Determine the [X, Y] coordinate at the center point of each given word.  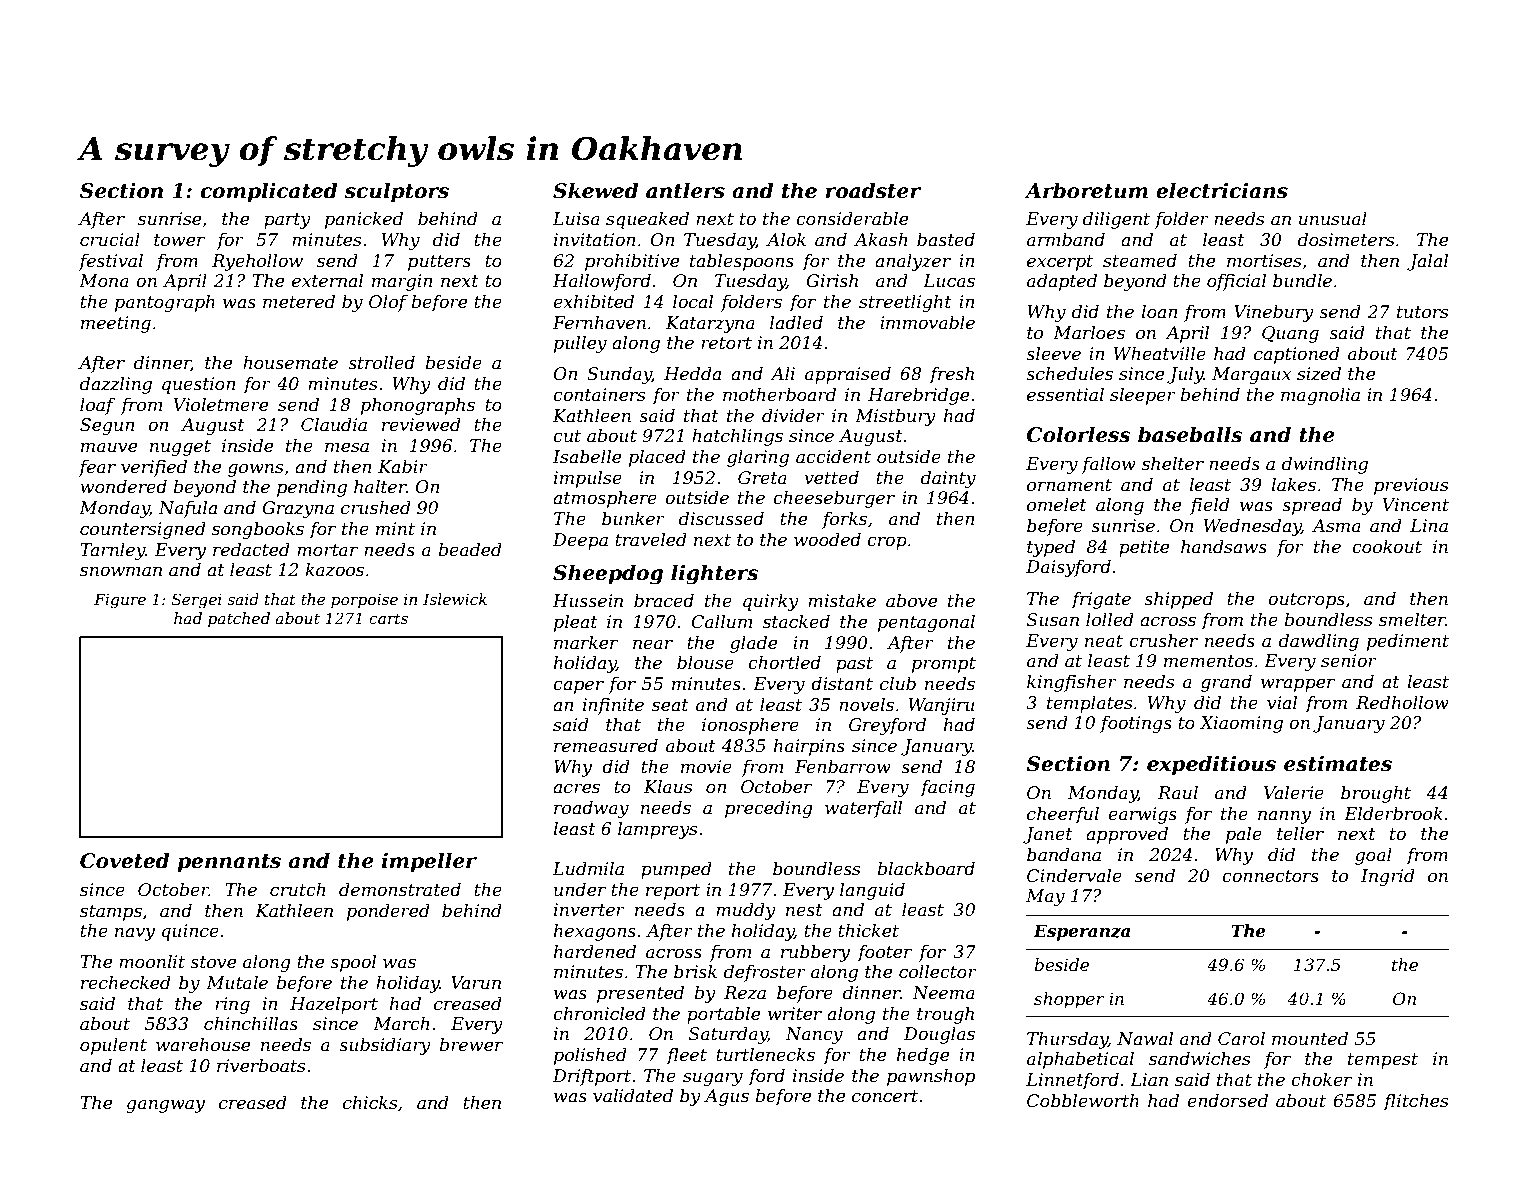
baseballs [1190, 434]
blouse [705, 663]
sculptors [396, 192]
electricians [1222, 190]
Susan [1053, 620]
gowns [255, 470]
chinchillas [251, 1024]
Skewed [596, 190]
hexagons [595, 932]
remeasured [606, 746]
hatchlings [737, 437]
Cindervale [1074, 876]
